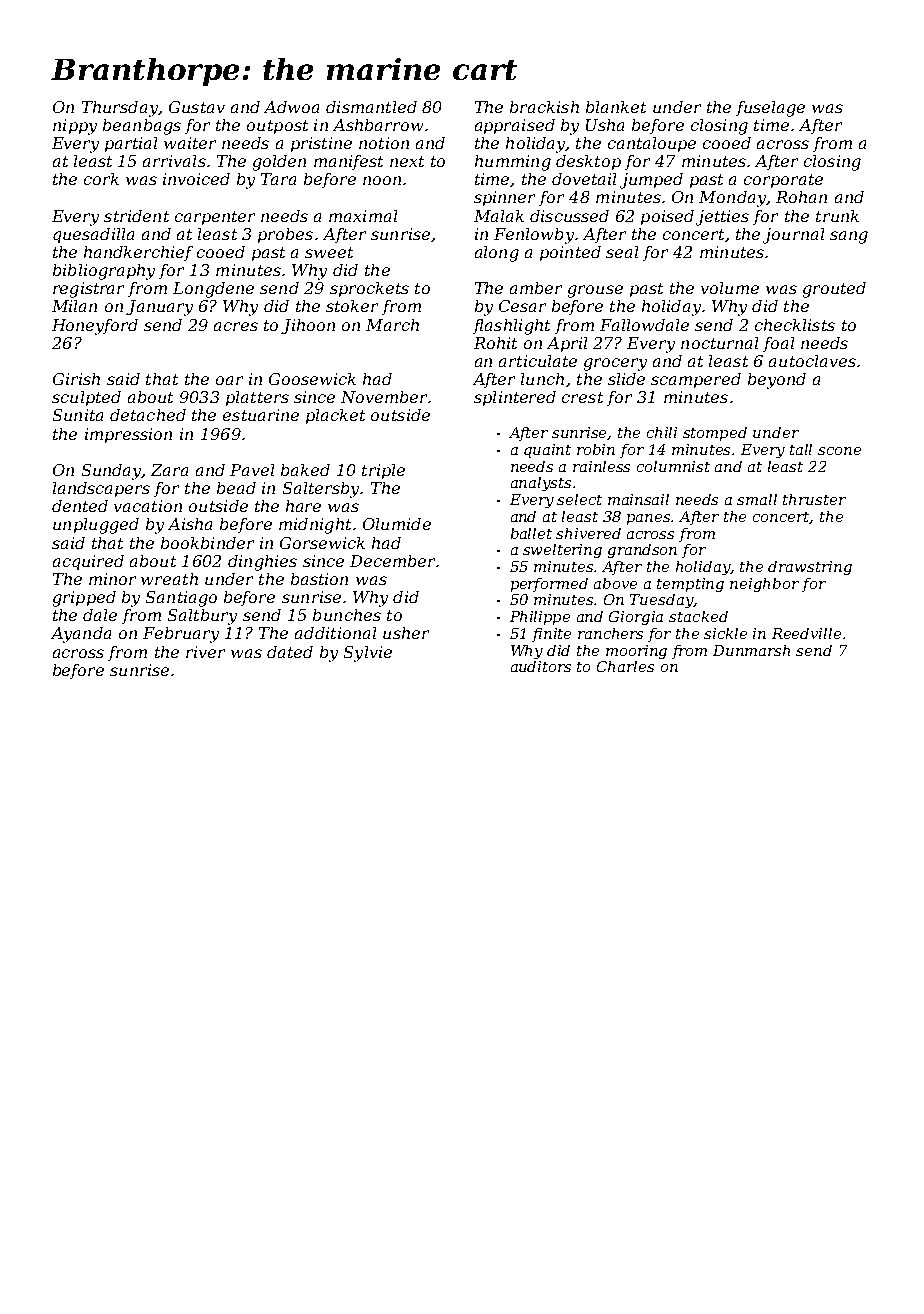 The height and width of the page is (1314, 924). I want to click on Girish, so click(76, 379).
